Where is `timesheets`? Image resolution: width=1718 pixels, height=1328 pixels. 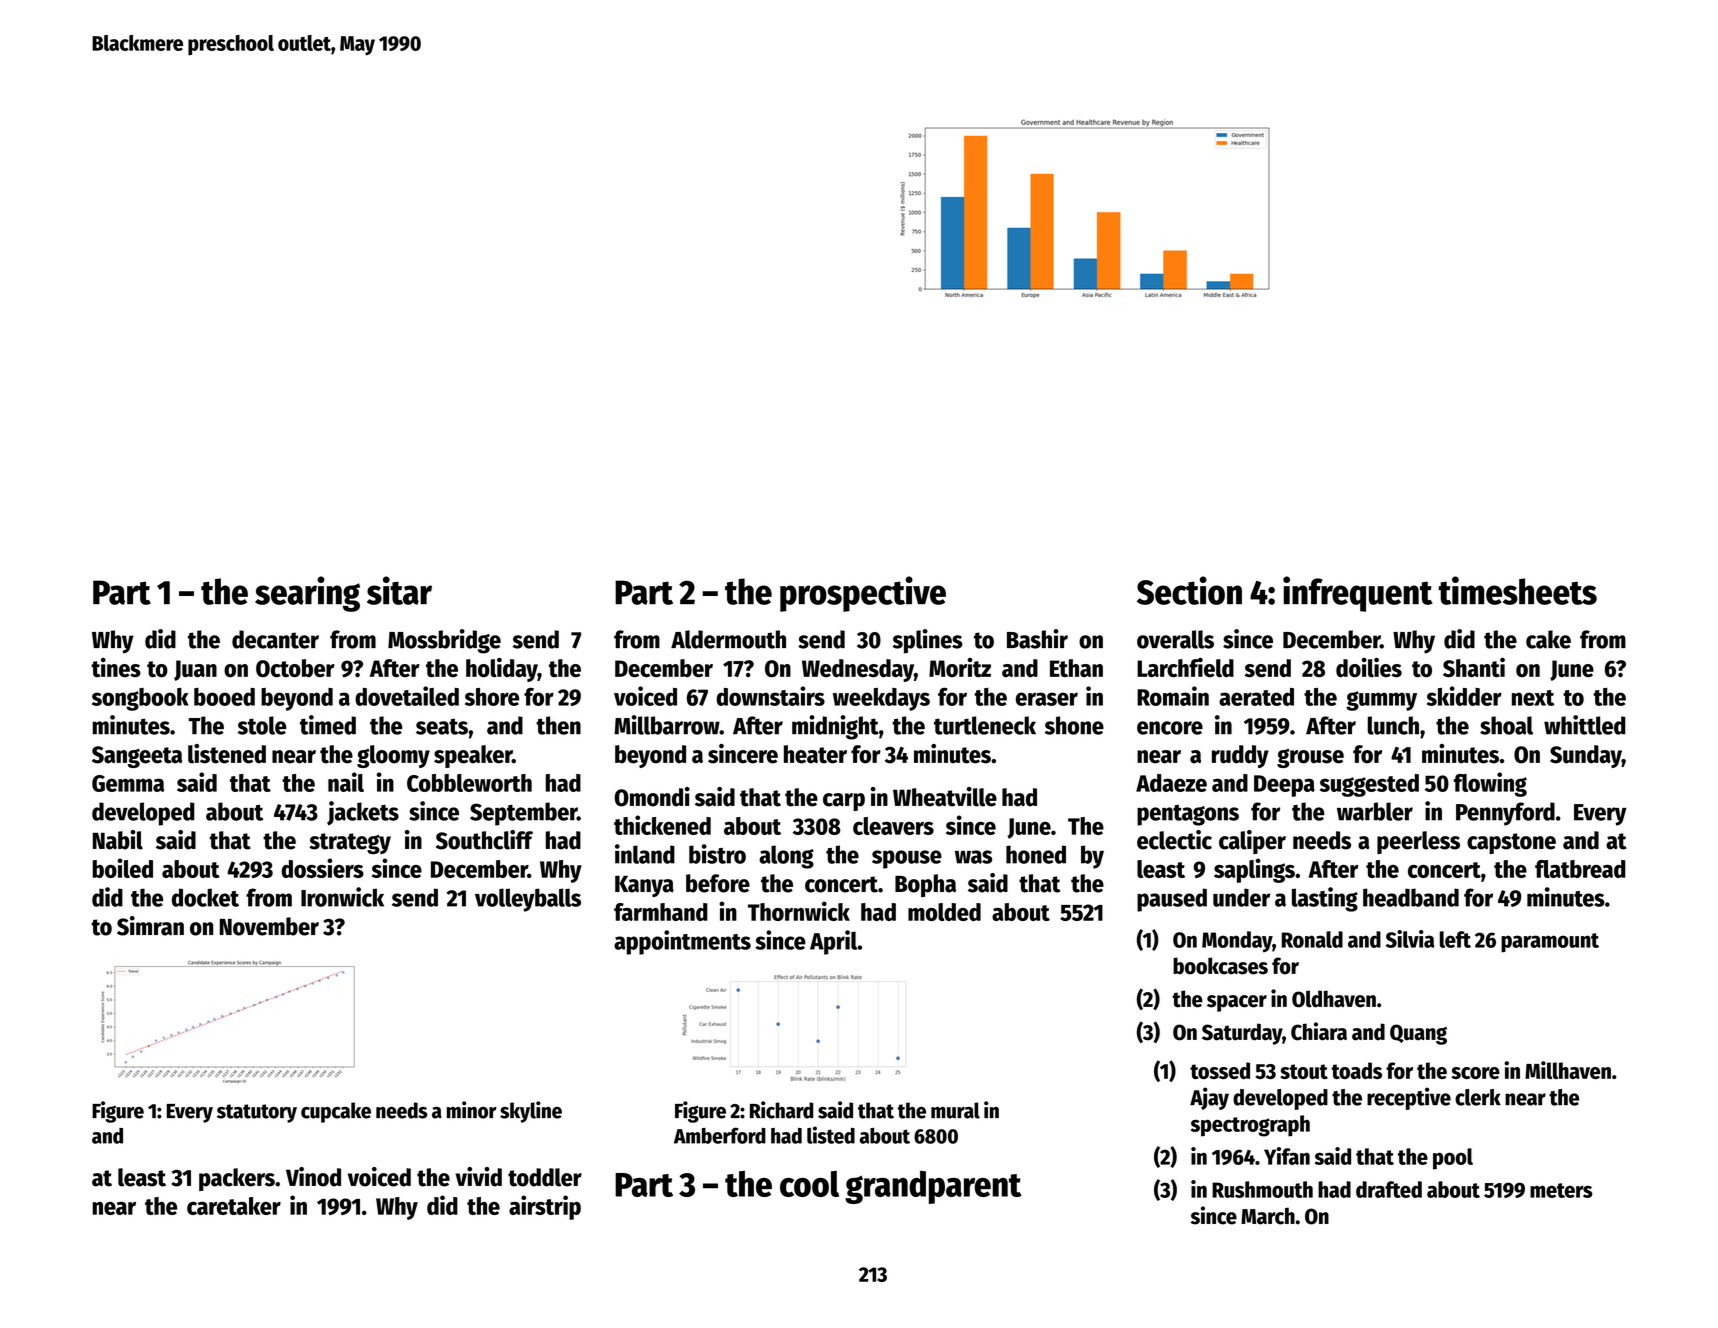
timesheets is located at coordinates (1518, 590).
